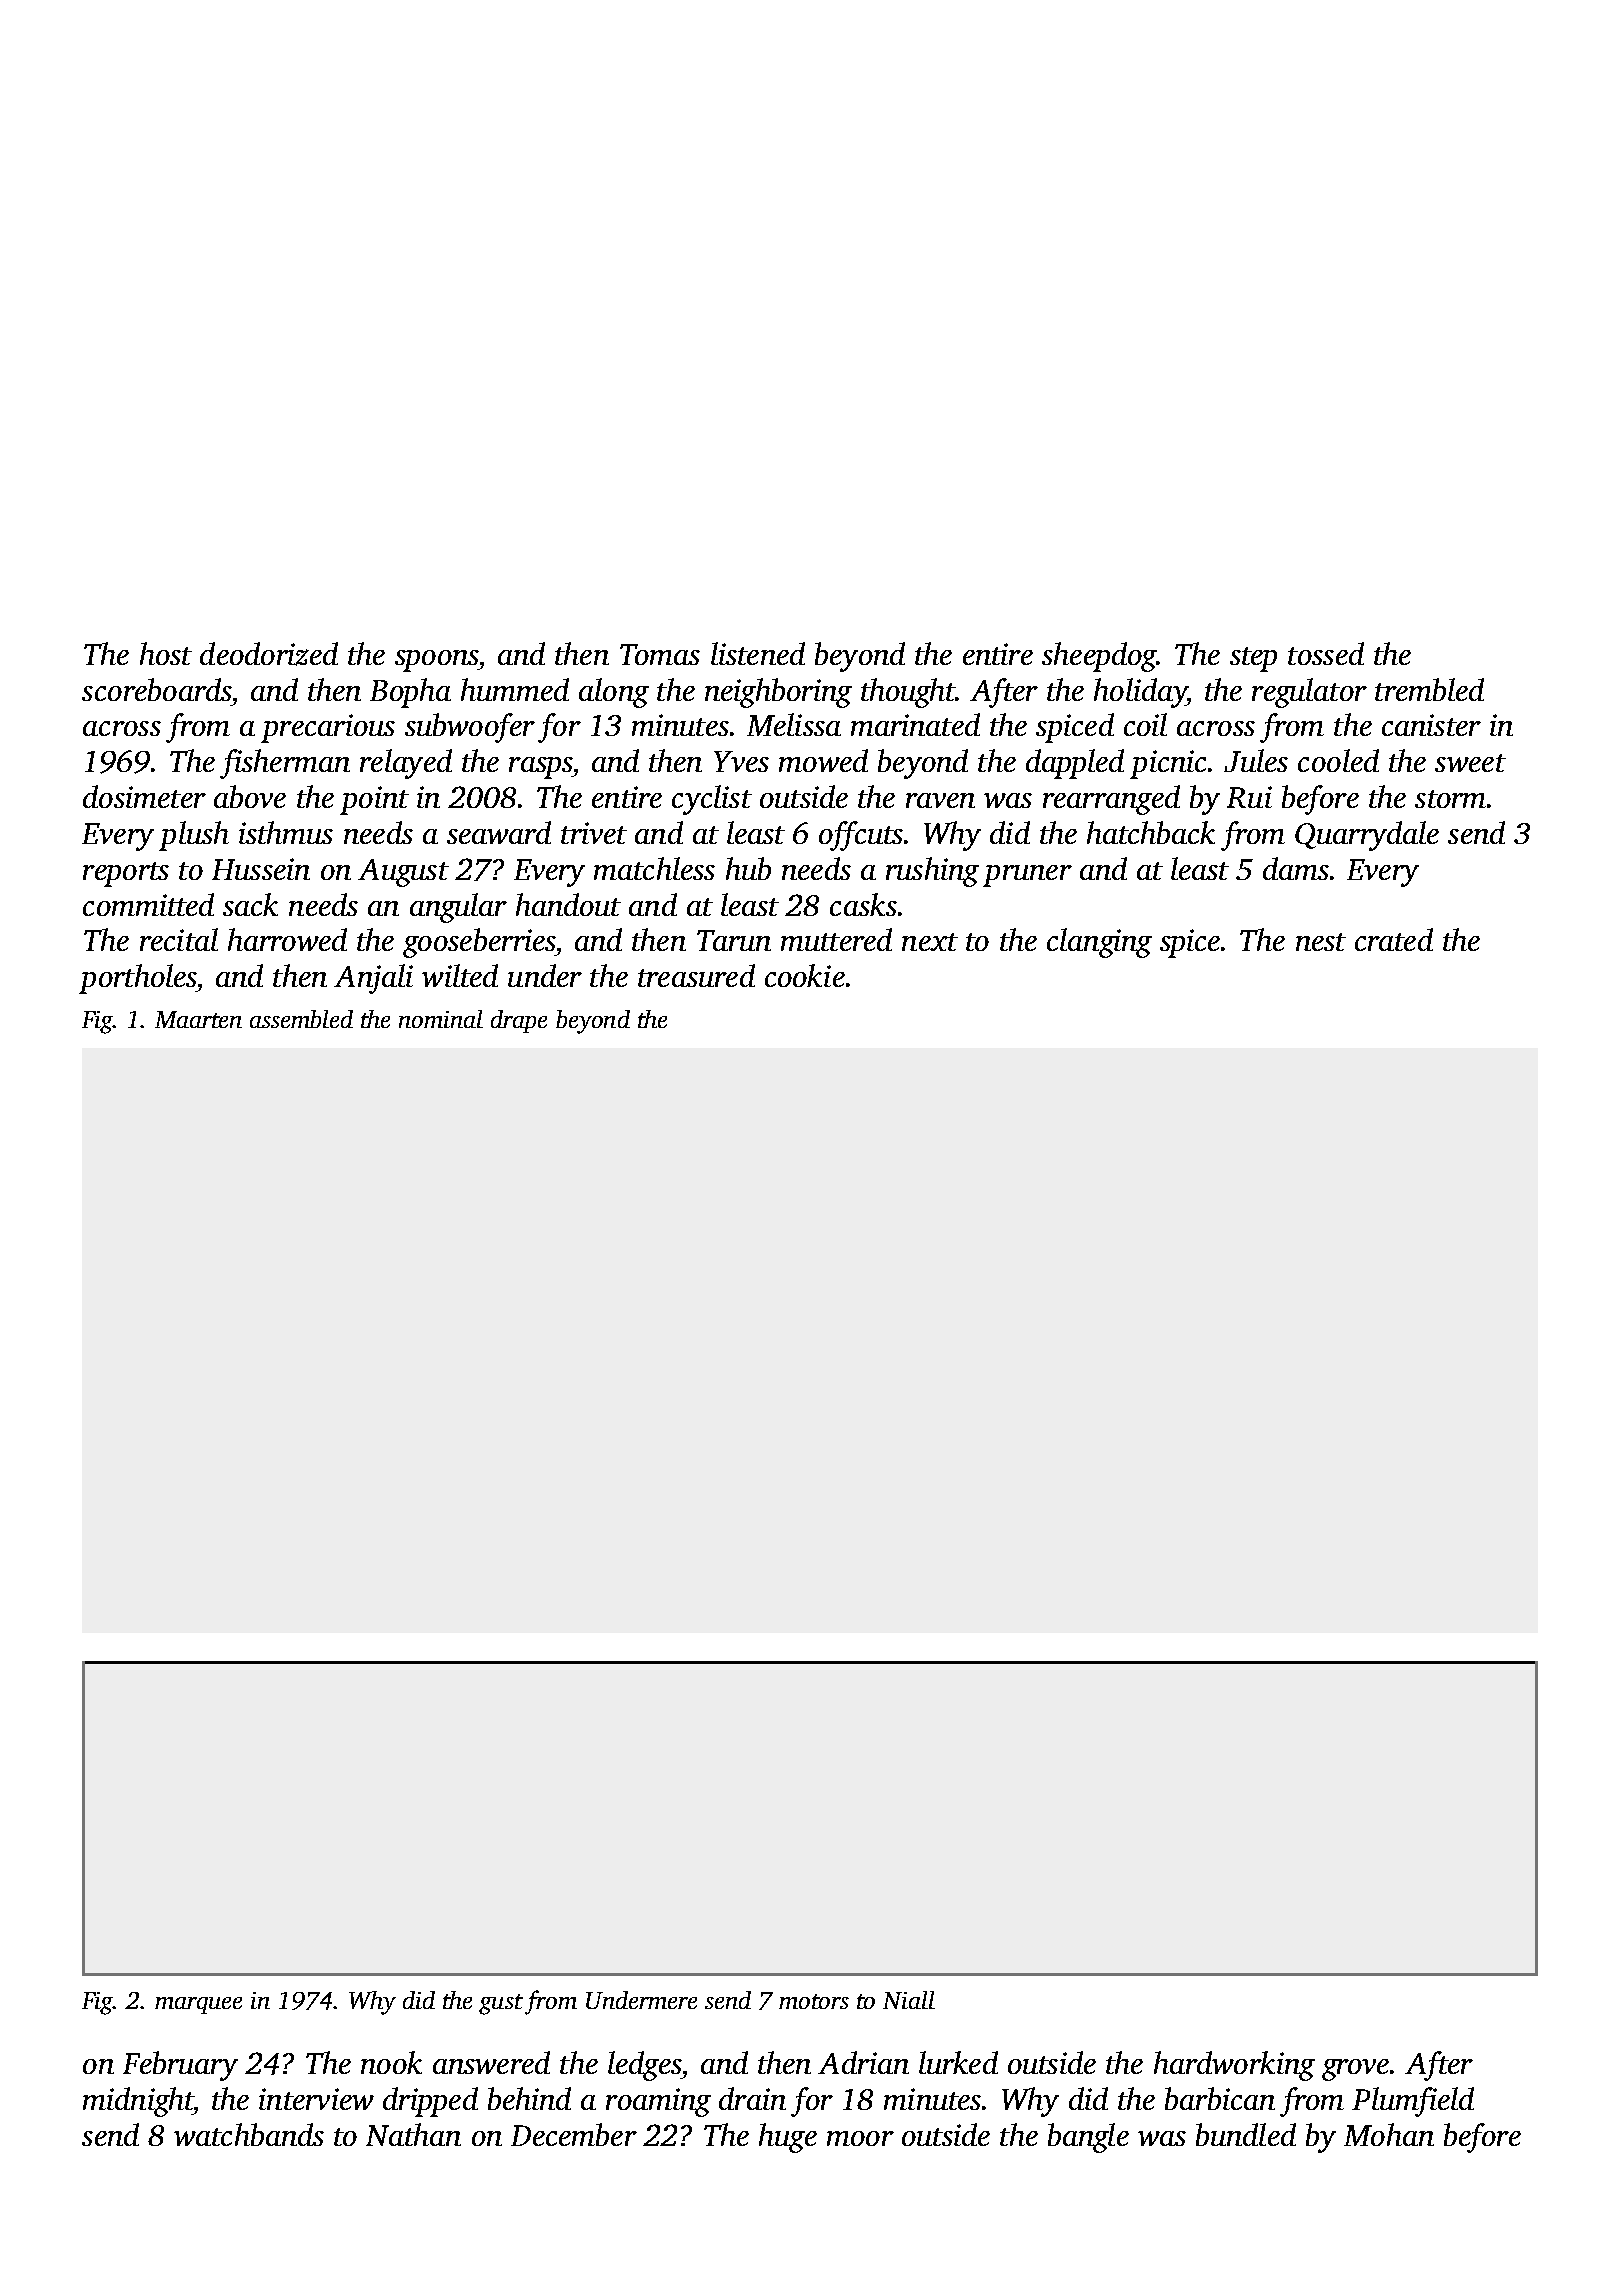 The image size is (1620, 2292). What do you see at coordinates (805, 975) in the screenshot?
I see `cookie` at bounding box center [805, 975].
